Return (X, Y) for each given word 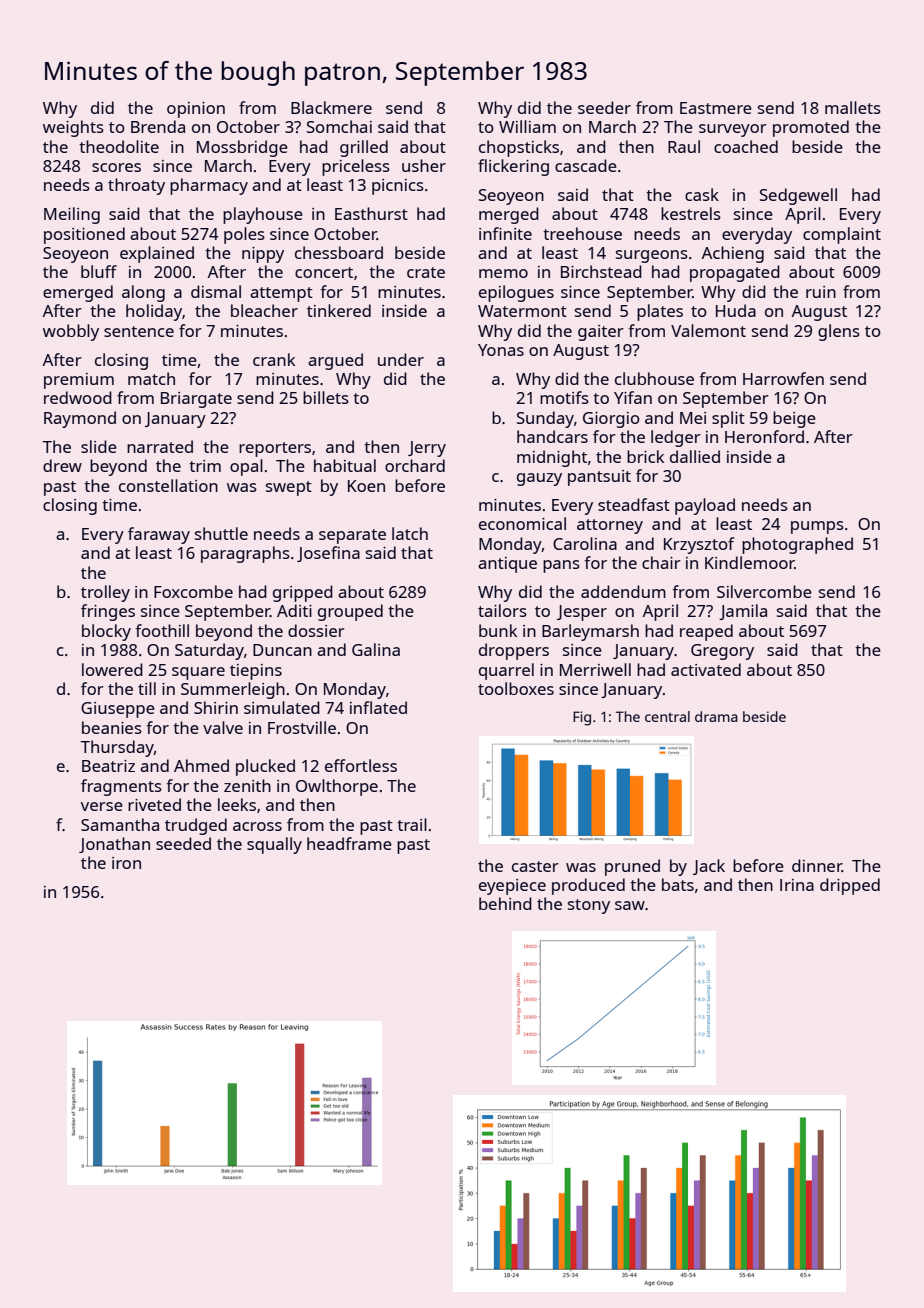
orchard (415, 465)
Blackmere (331, 107)
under (401, 359)
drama (716, 716)
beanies (112, 727)
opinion (196, 110)
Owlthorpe (337, 787)
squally (274, 845)
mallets (853, 107)
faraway (159, 535)
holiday (154, 312)
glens (839, 332)
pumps (817, 527)
